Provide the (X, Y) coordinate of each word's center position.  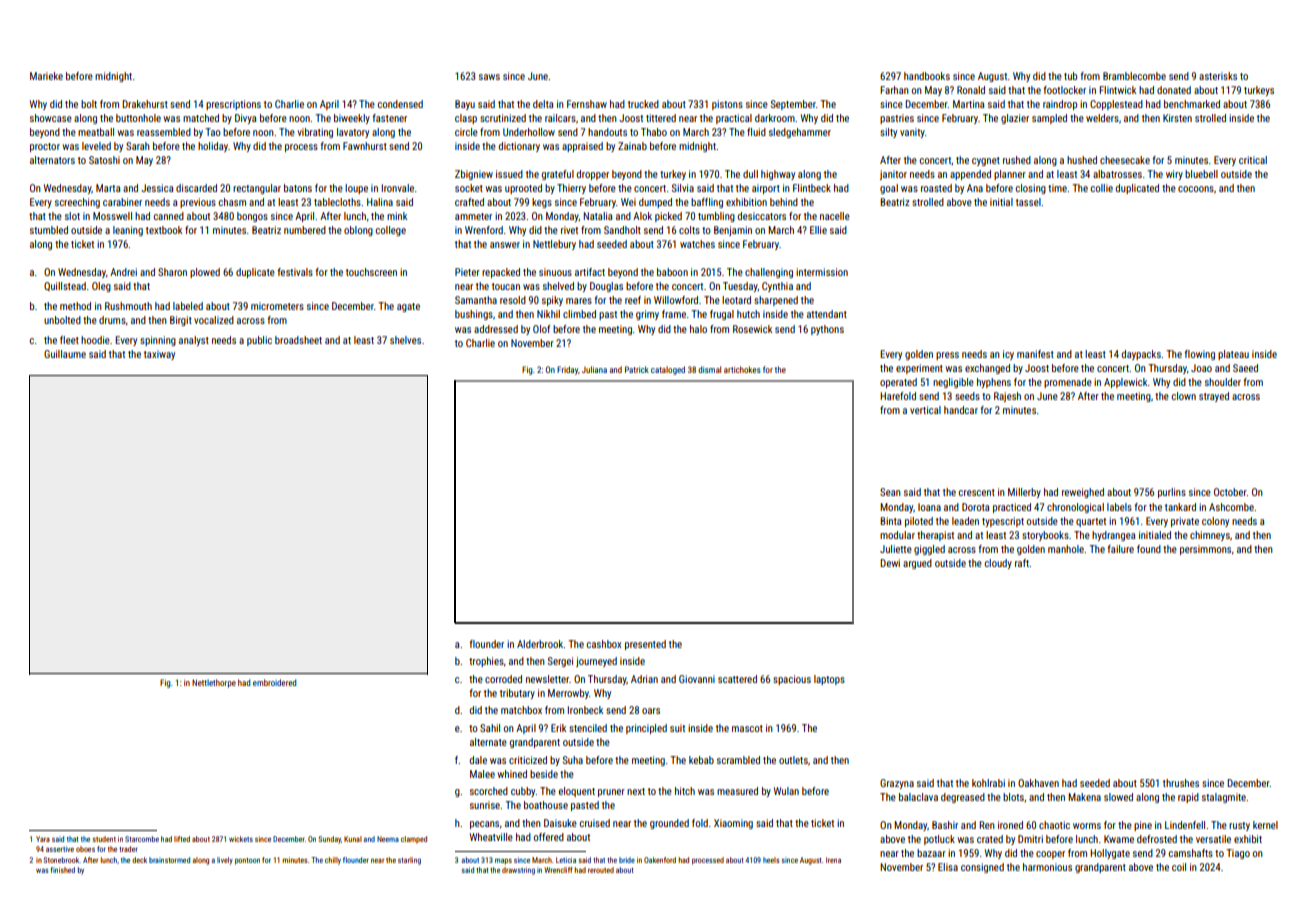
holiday (213, 147)
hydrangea (1113, 536)
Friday (567, 370)
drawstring (518, 871)
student (104, 839)
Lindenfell (1185, 825)
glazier (1015, 119)
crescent (977, 492)
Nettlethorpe (214, 683)
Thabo (654, 132)
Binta (890, 521)
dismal (709, 369)
